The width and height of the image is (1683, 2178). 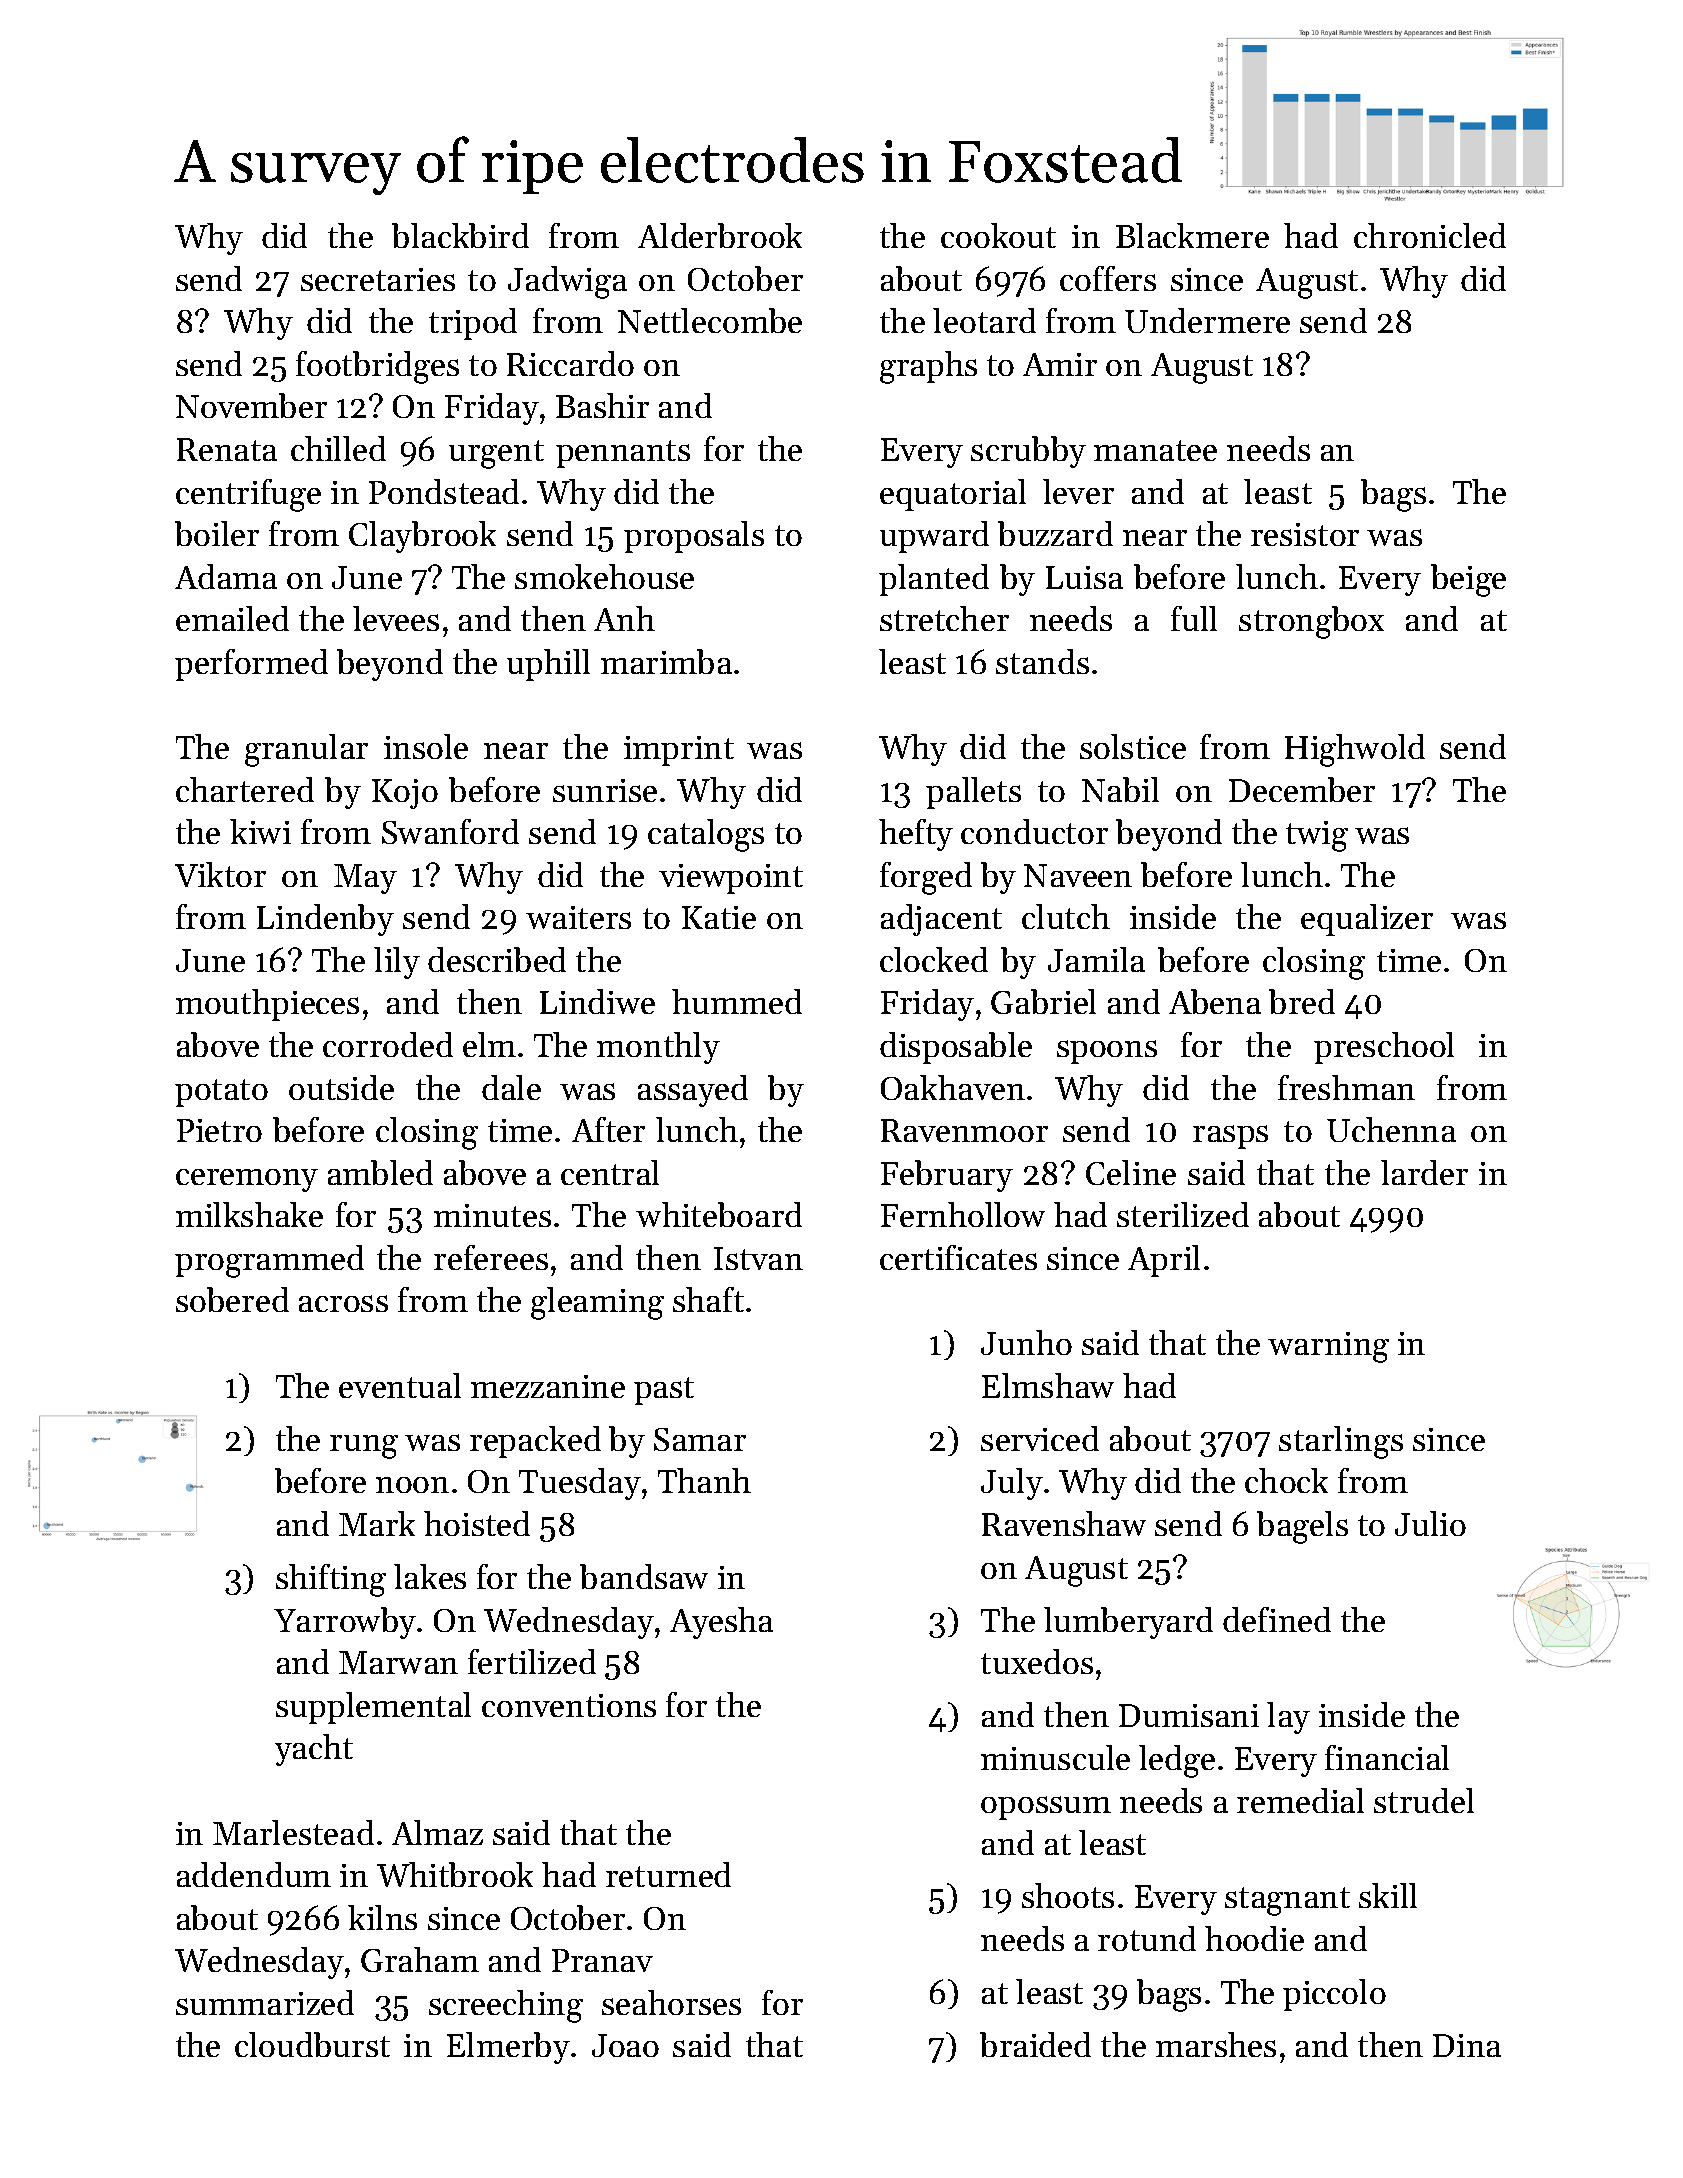 I want to click on yacht, so click(x=314, y=1750).
